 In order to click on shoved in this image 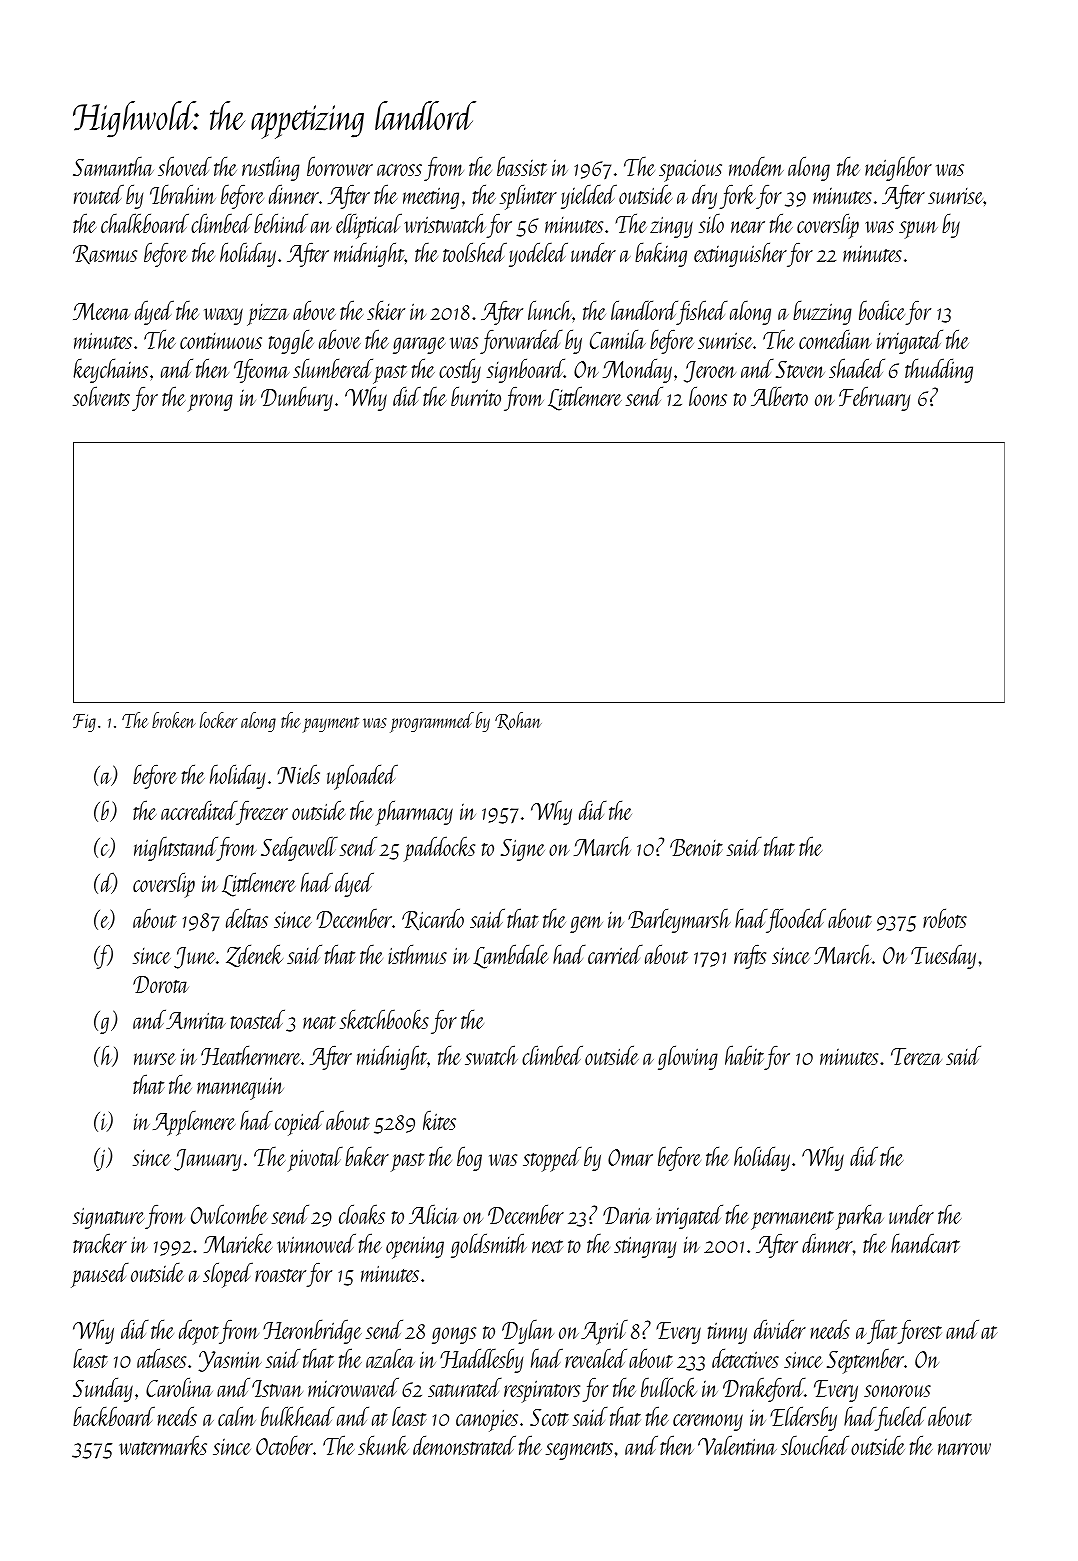, I will do `click(185, 166)`.
